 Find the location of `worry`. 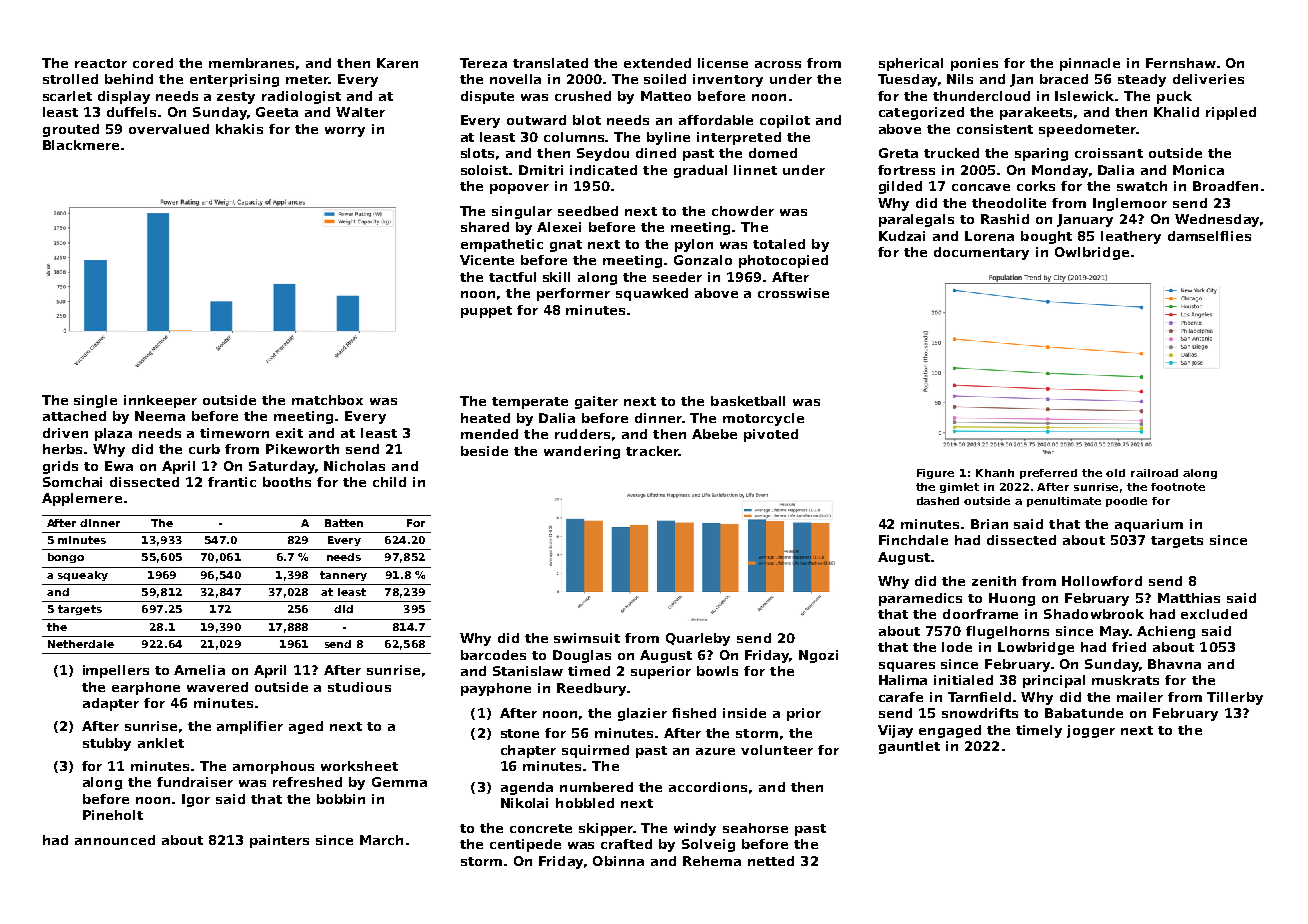

worry is located at coordinates (345, 132).
